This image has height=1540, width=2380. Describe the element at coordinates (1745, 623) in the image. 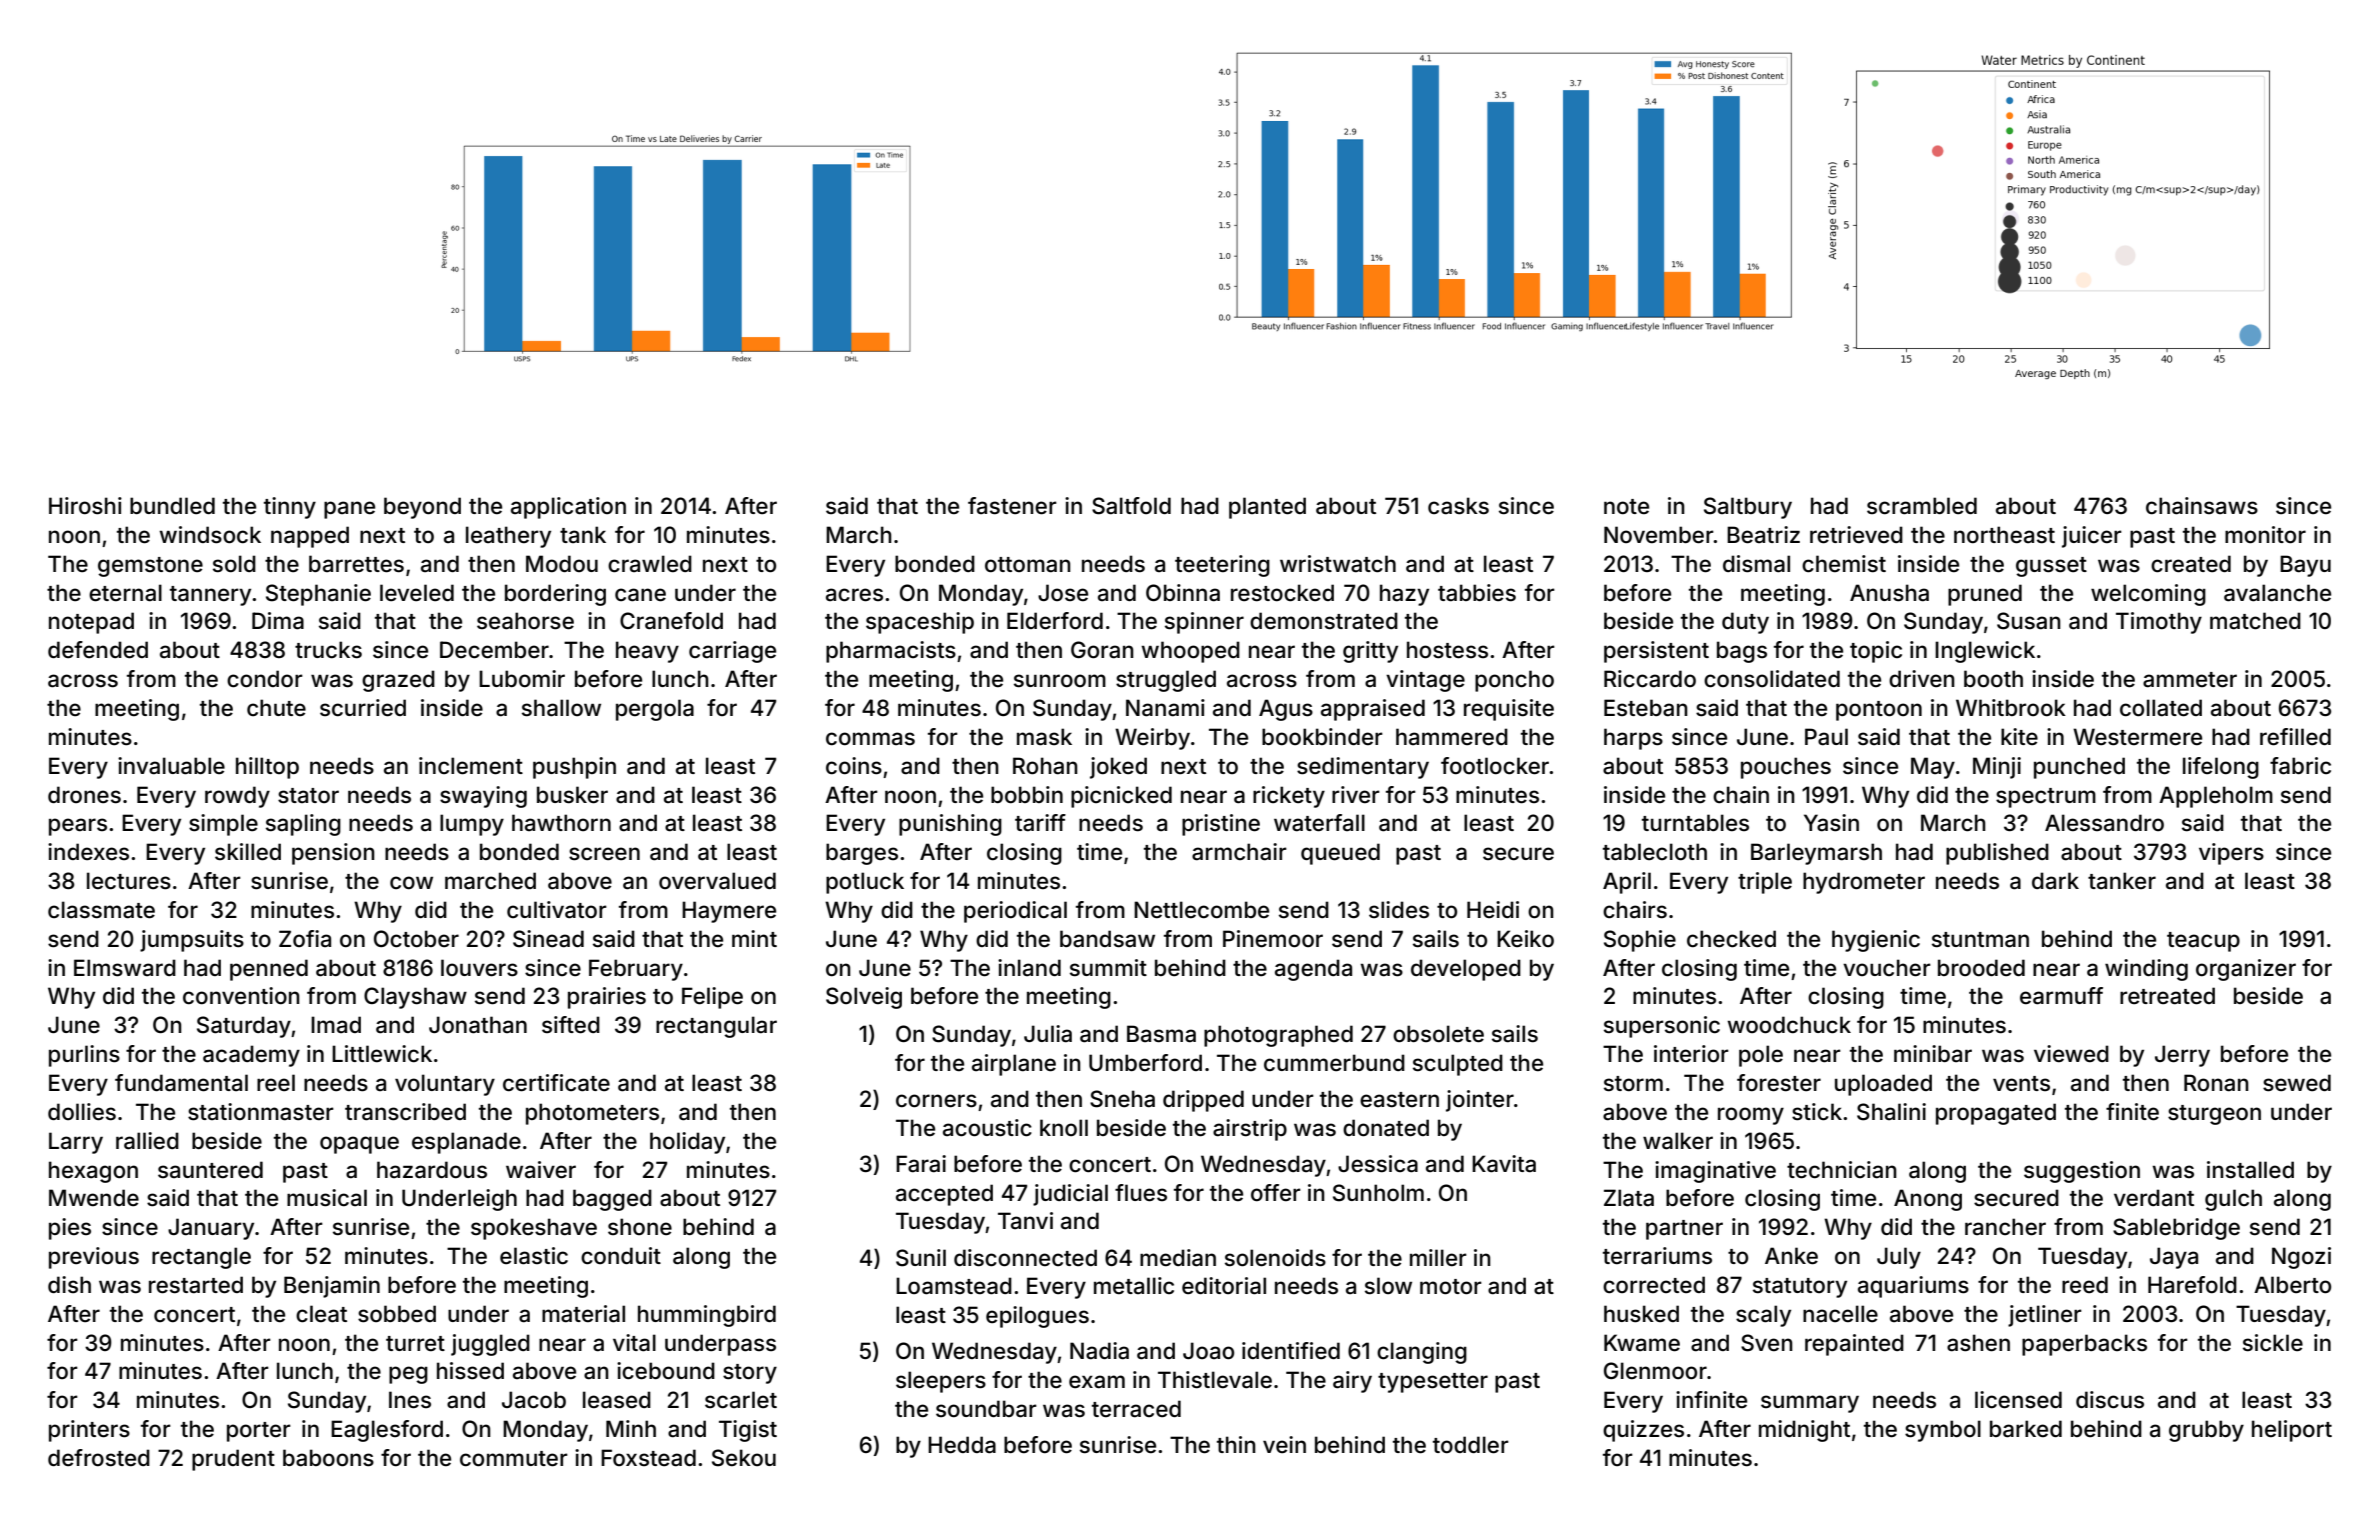

I see `duty` at that location.
